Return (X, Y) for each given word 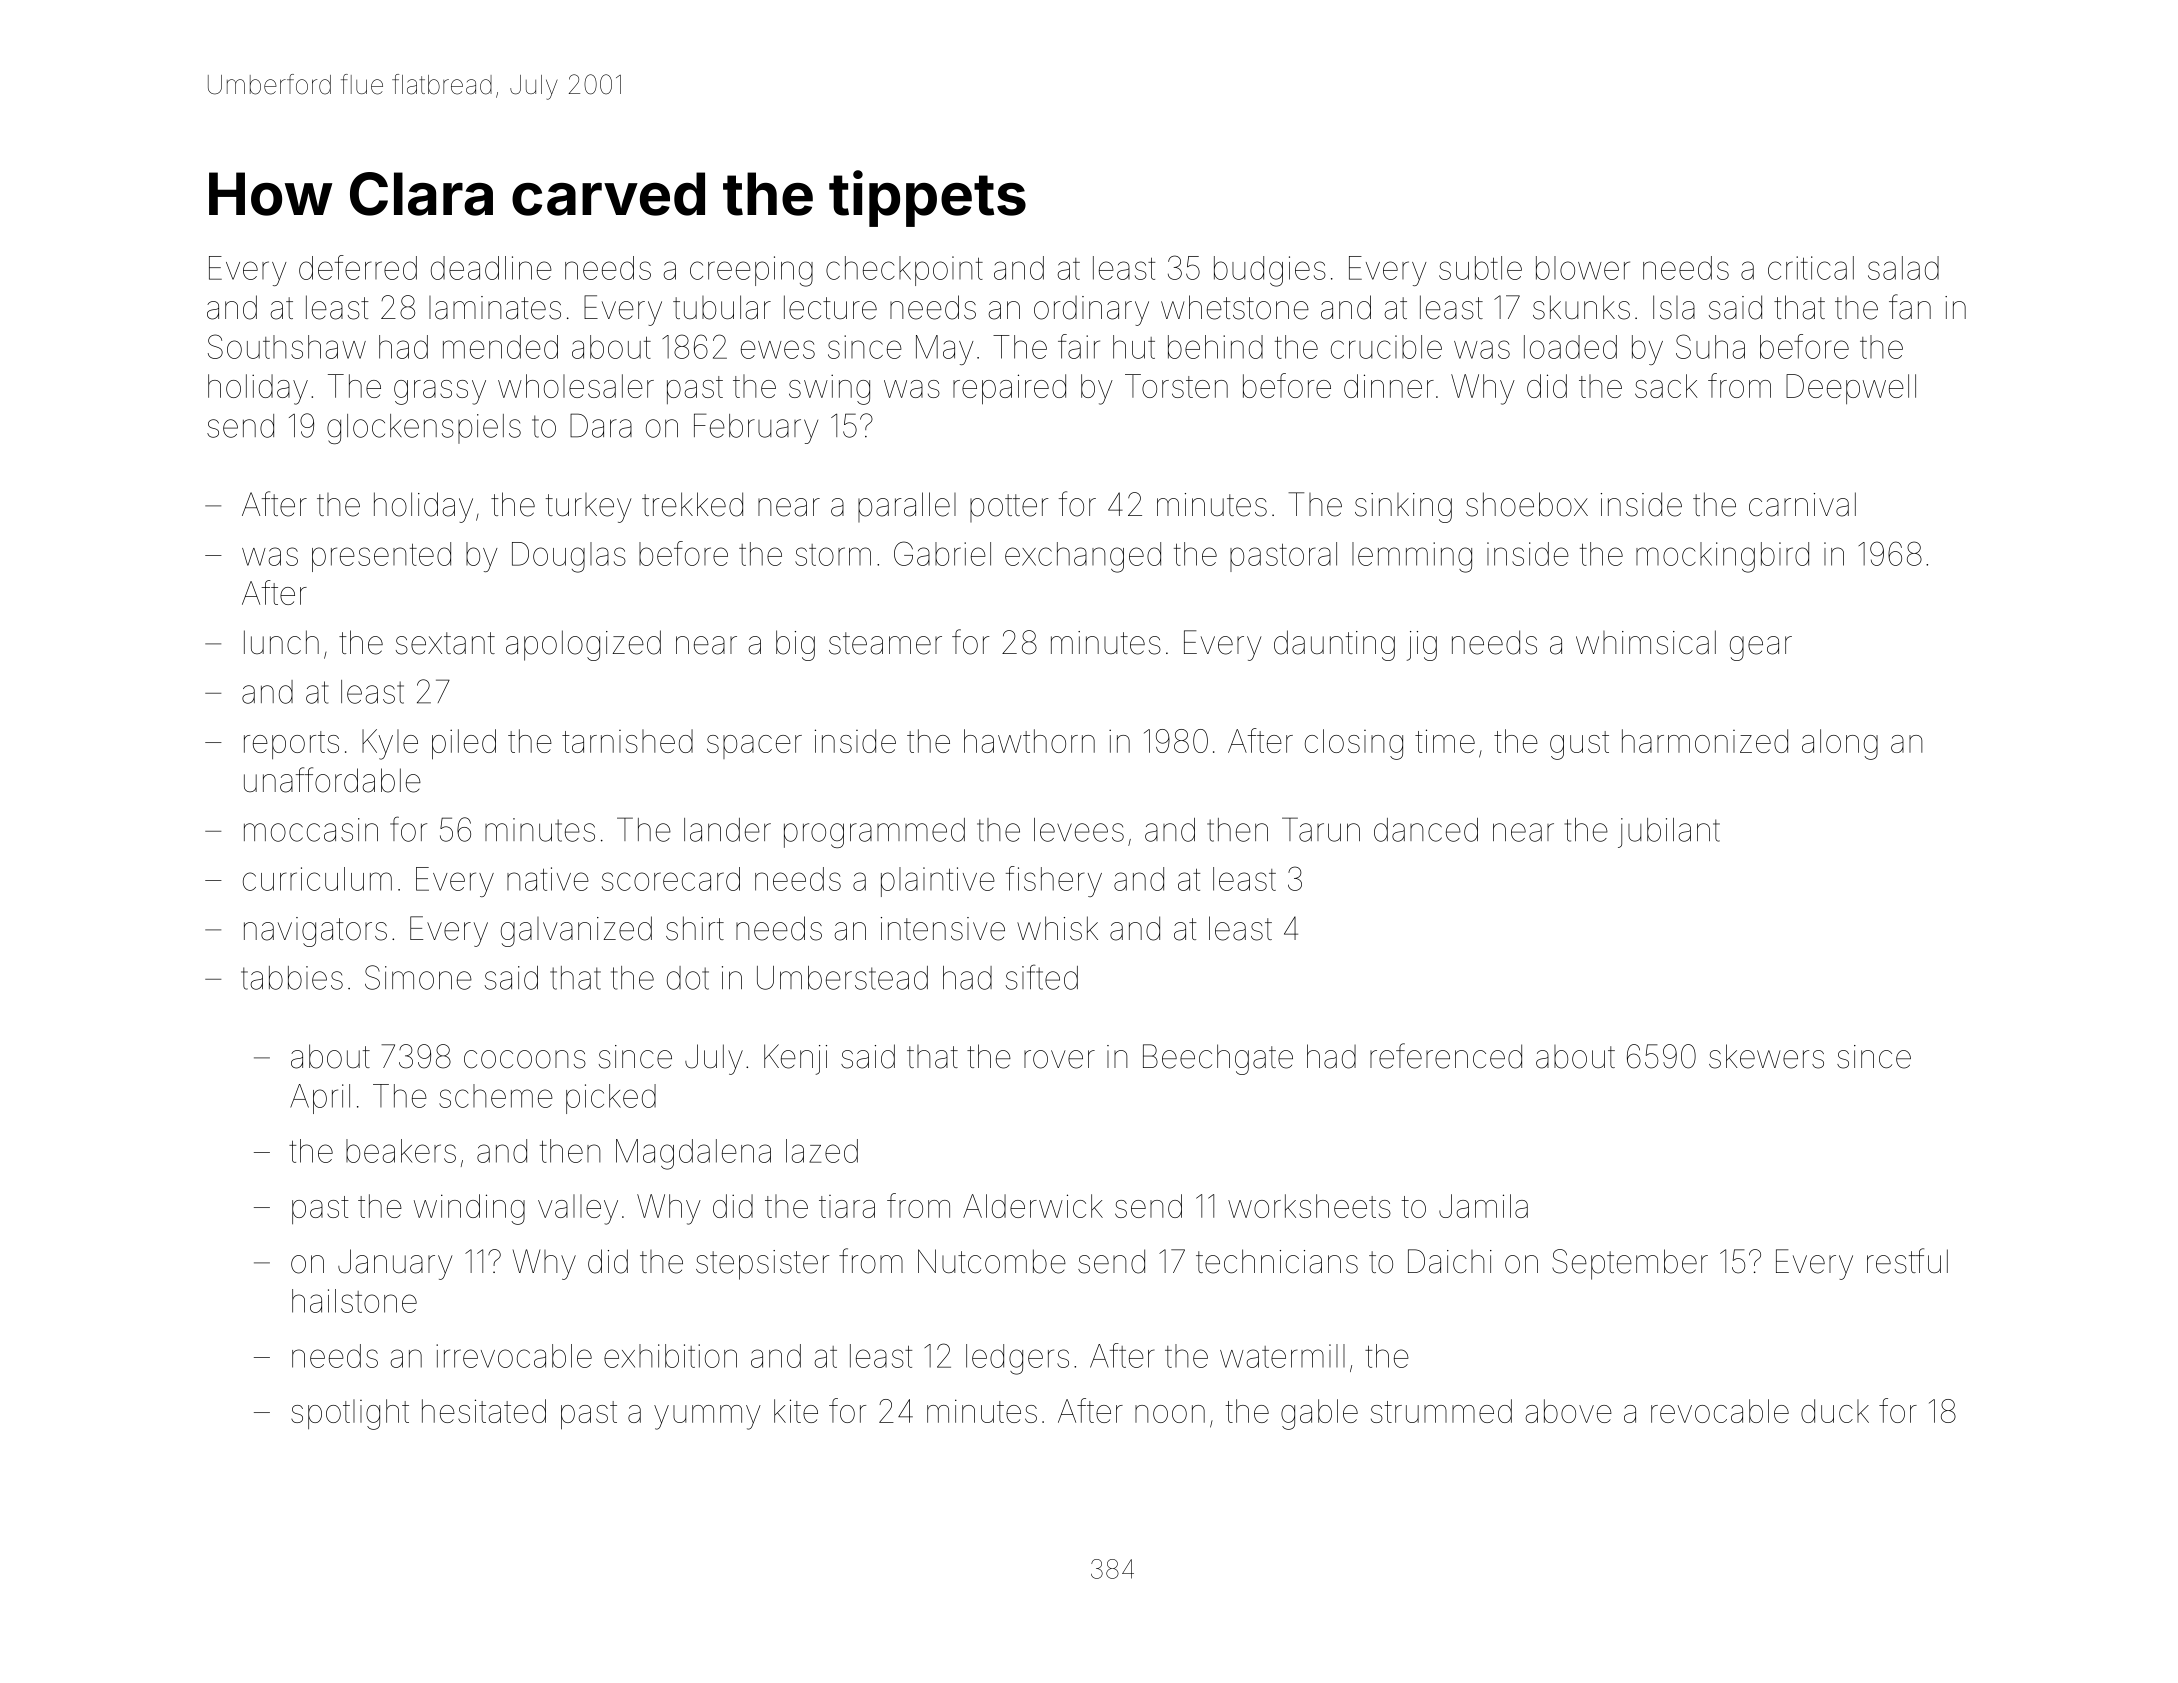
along (1840, 744)
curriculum (317, 879)
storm (833, 555)
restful (1907, 1261)
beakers (401, 1151)
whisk (1057, 928)
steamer (885, 643)
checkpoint (904, 271)
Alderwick (1033, 1206)
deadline (491, 268)
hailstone (354, 1301)
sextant (445, 643)
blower (1583, 268)
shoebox (1527, 504)
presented (381, 557)
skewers (1766, 1056)
